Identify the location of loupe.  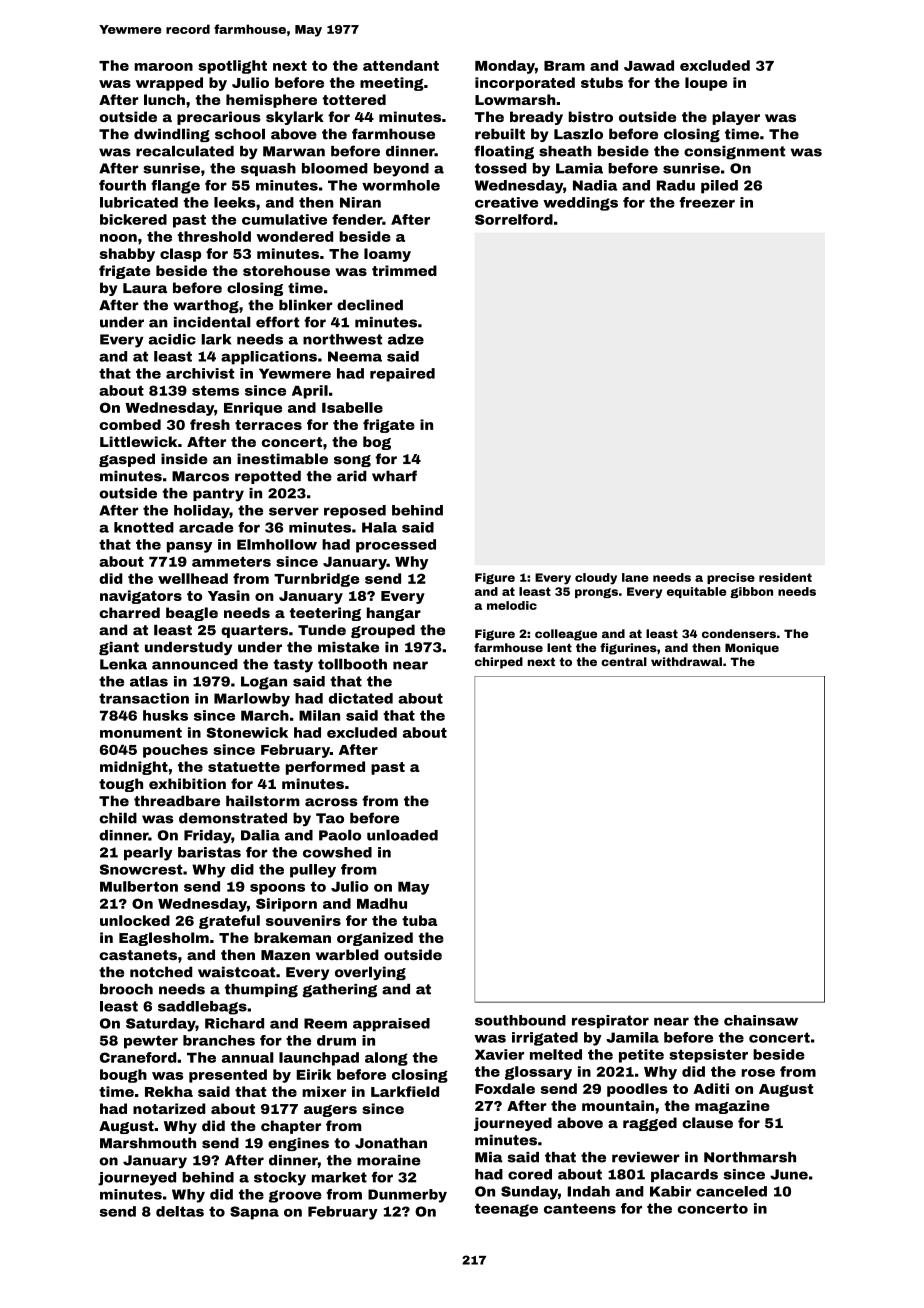
(706, 84).
